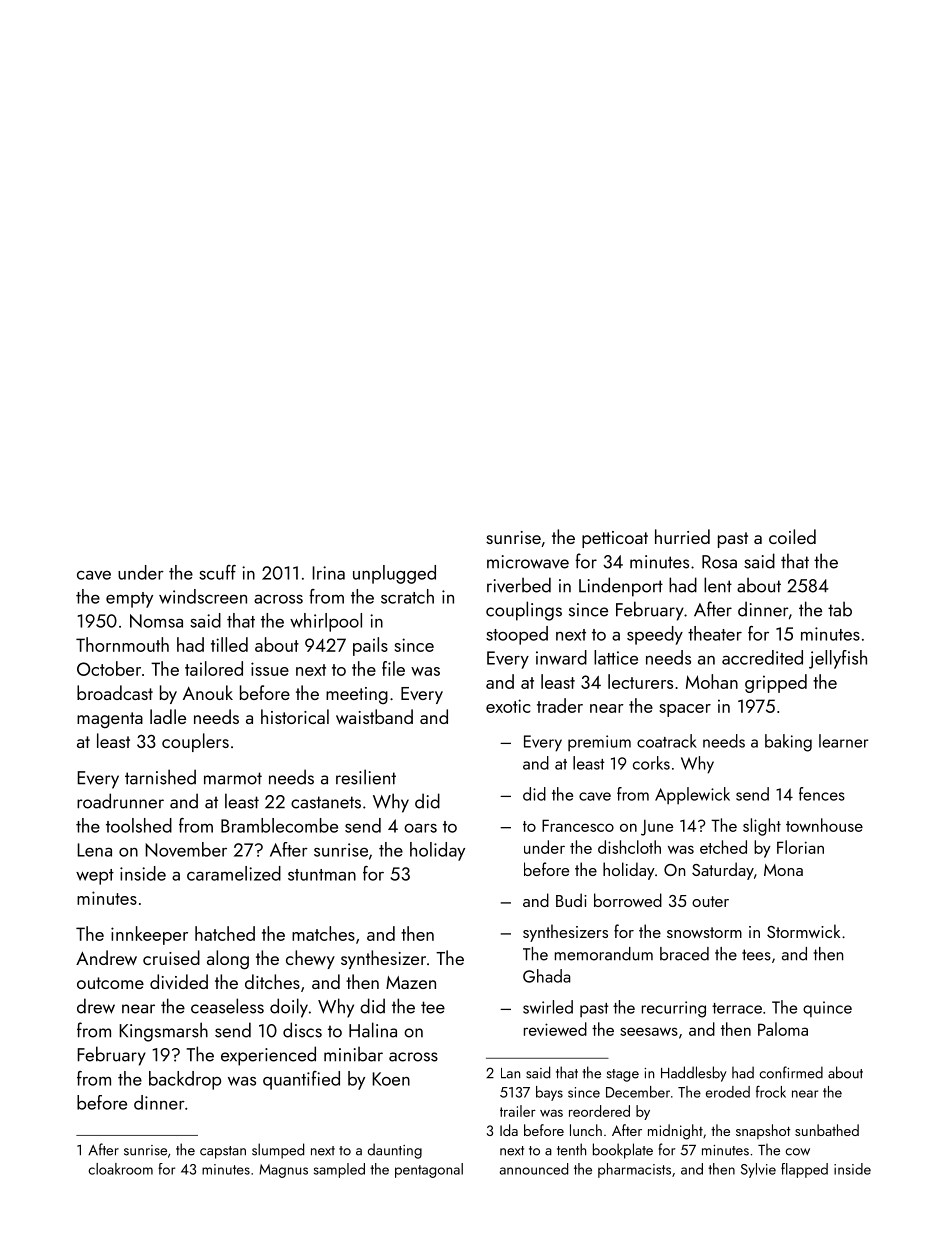 Image resolution: width=952 pixels, height=1233 pixels. I want to click on unplugged, so click(394, 574).
